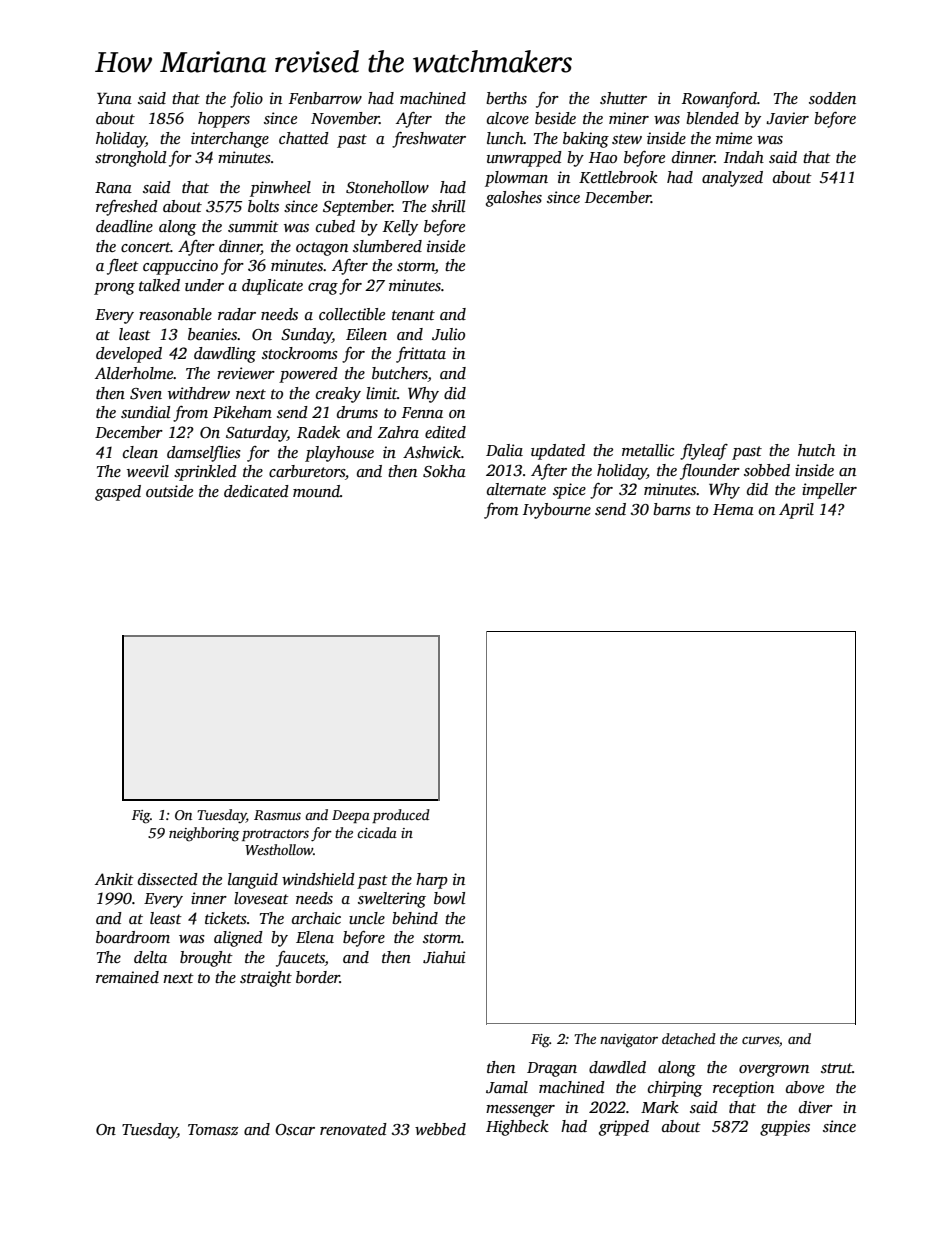  Describe the element at coordinates (733, 509) in the page. I see `Hema` at that location.
